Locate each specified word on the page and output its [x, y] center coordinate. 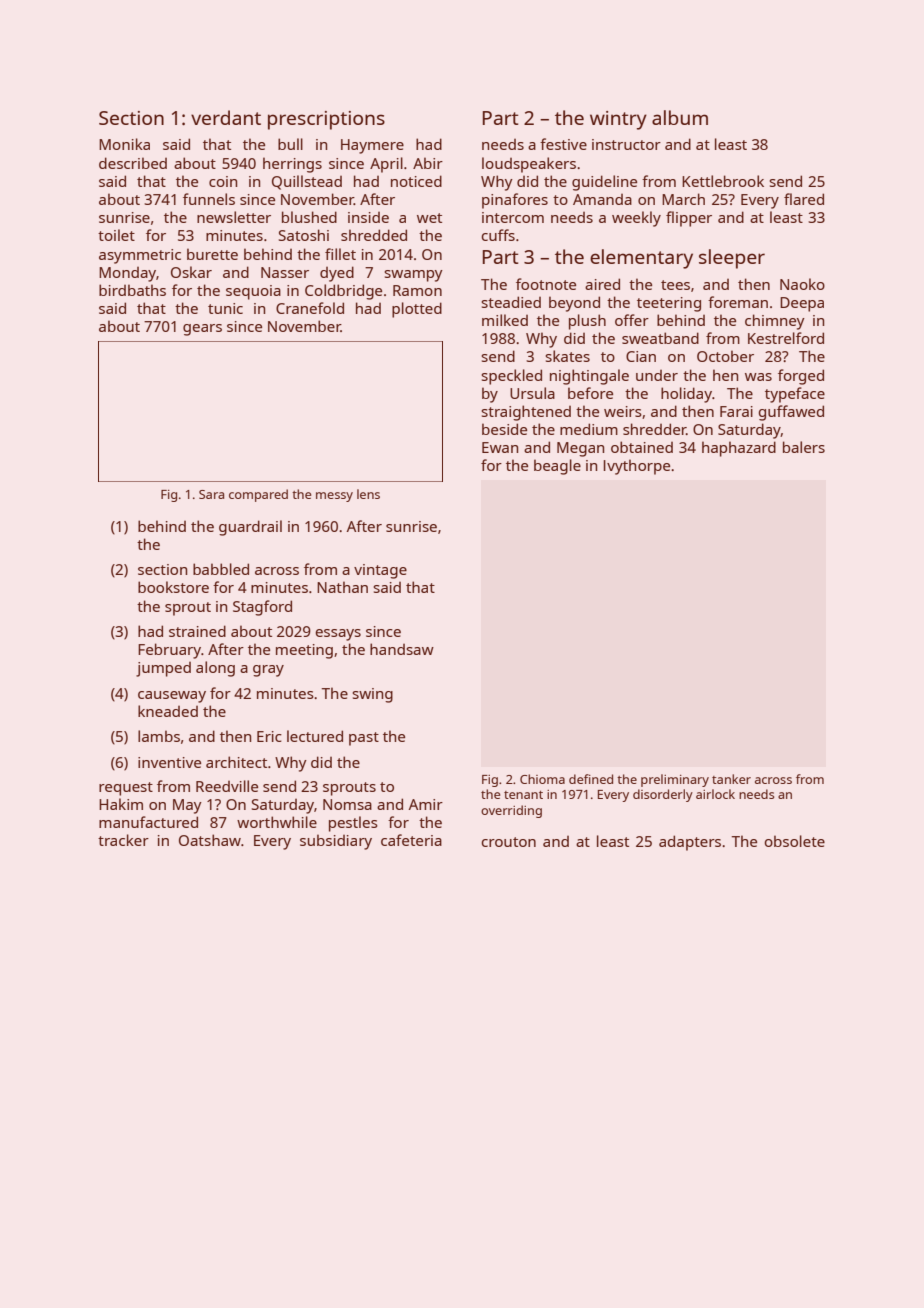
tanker [731, 779]
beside [504, 429]
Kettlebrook [723, 181]
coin [223, 181]
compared [258, 495]
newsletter [234, 217]
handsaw [402, 649]
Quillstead [307, 182]
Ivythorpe [637, 467]
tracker [123, 840]
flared [804, 199]
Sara [211, 494]
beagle [557, 467]
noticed [416, 181]
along [215, 669]
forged [801, 377]
